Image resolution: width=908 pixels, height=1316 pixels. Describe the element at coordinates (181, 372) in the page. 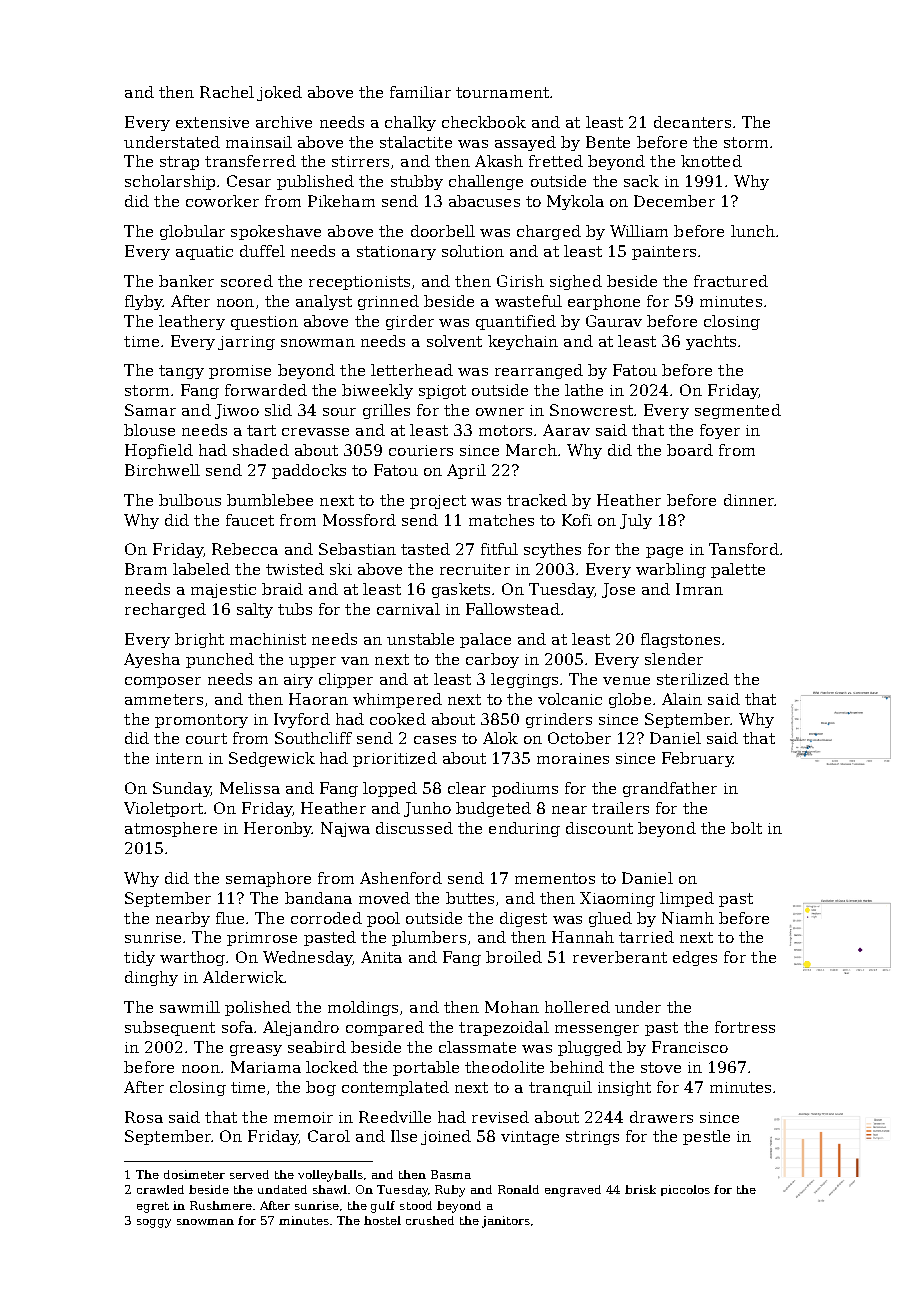

I see `tangy` at that location.
